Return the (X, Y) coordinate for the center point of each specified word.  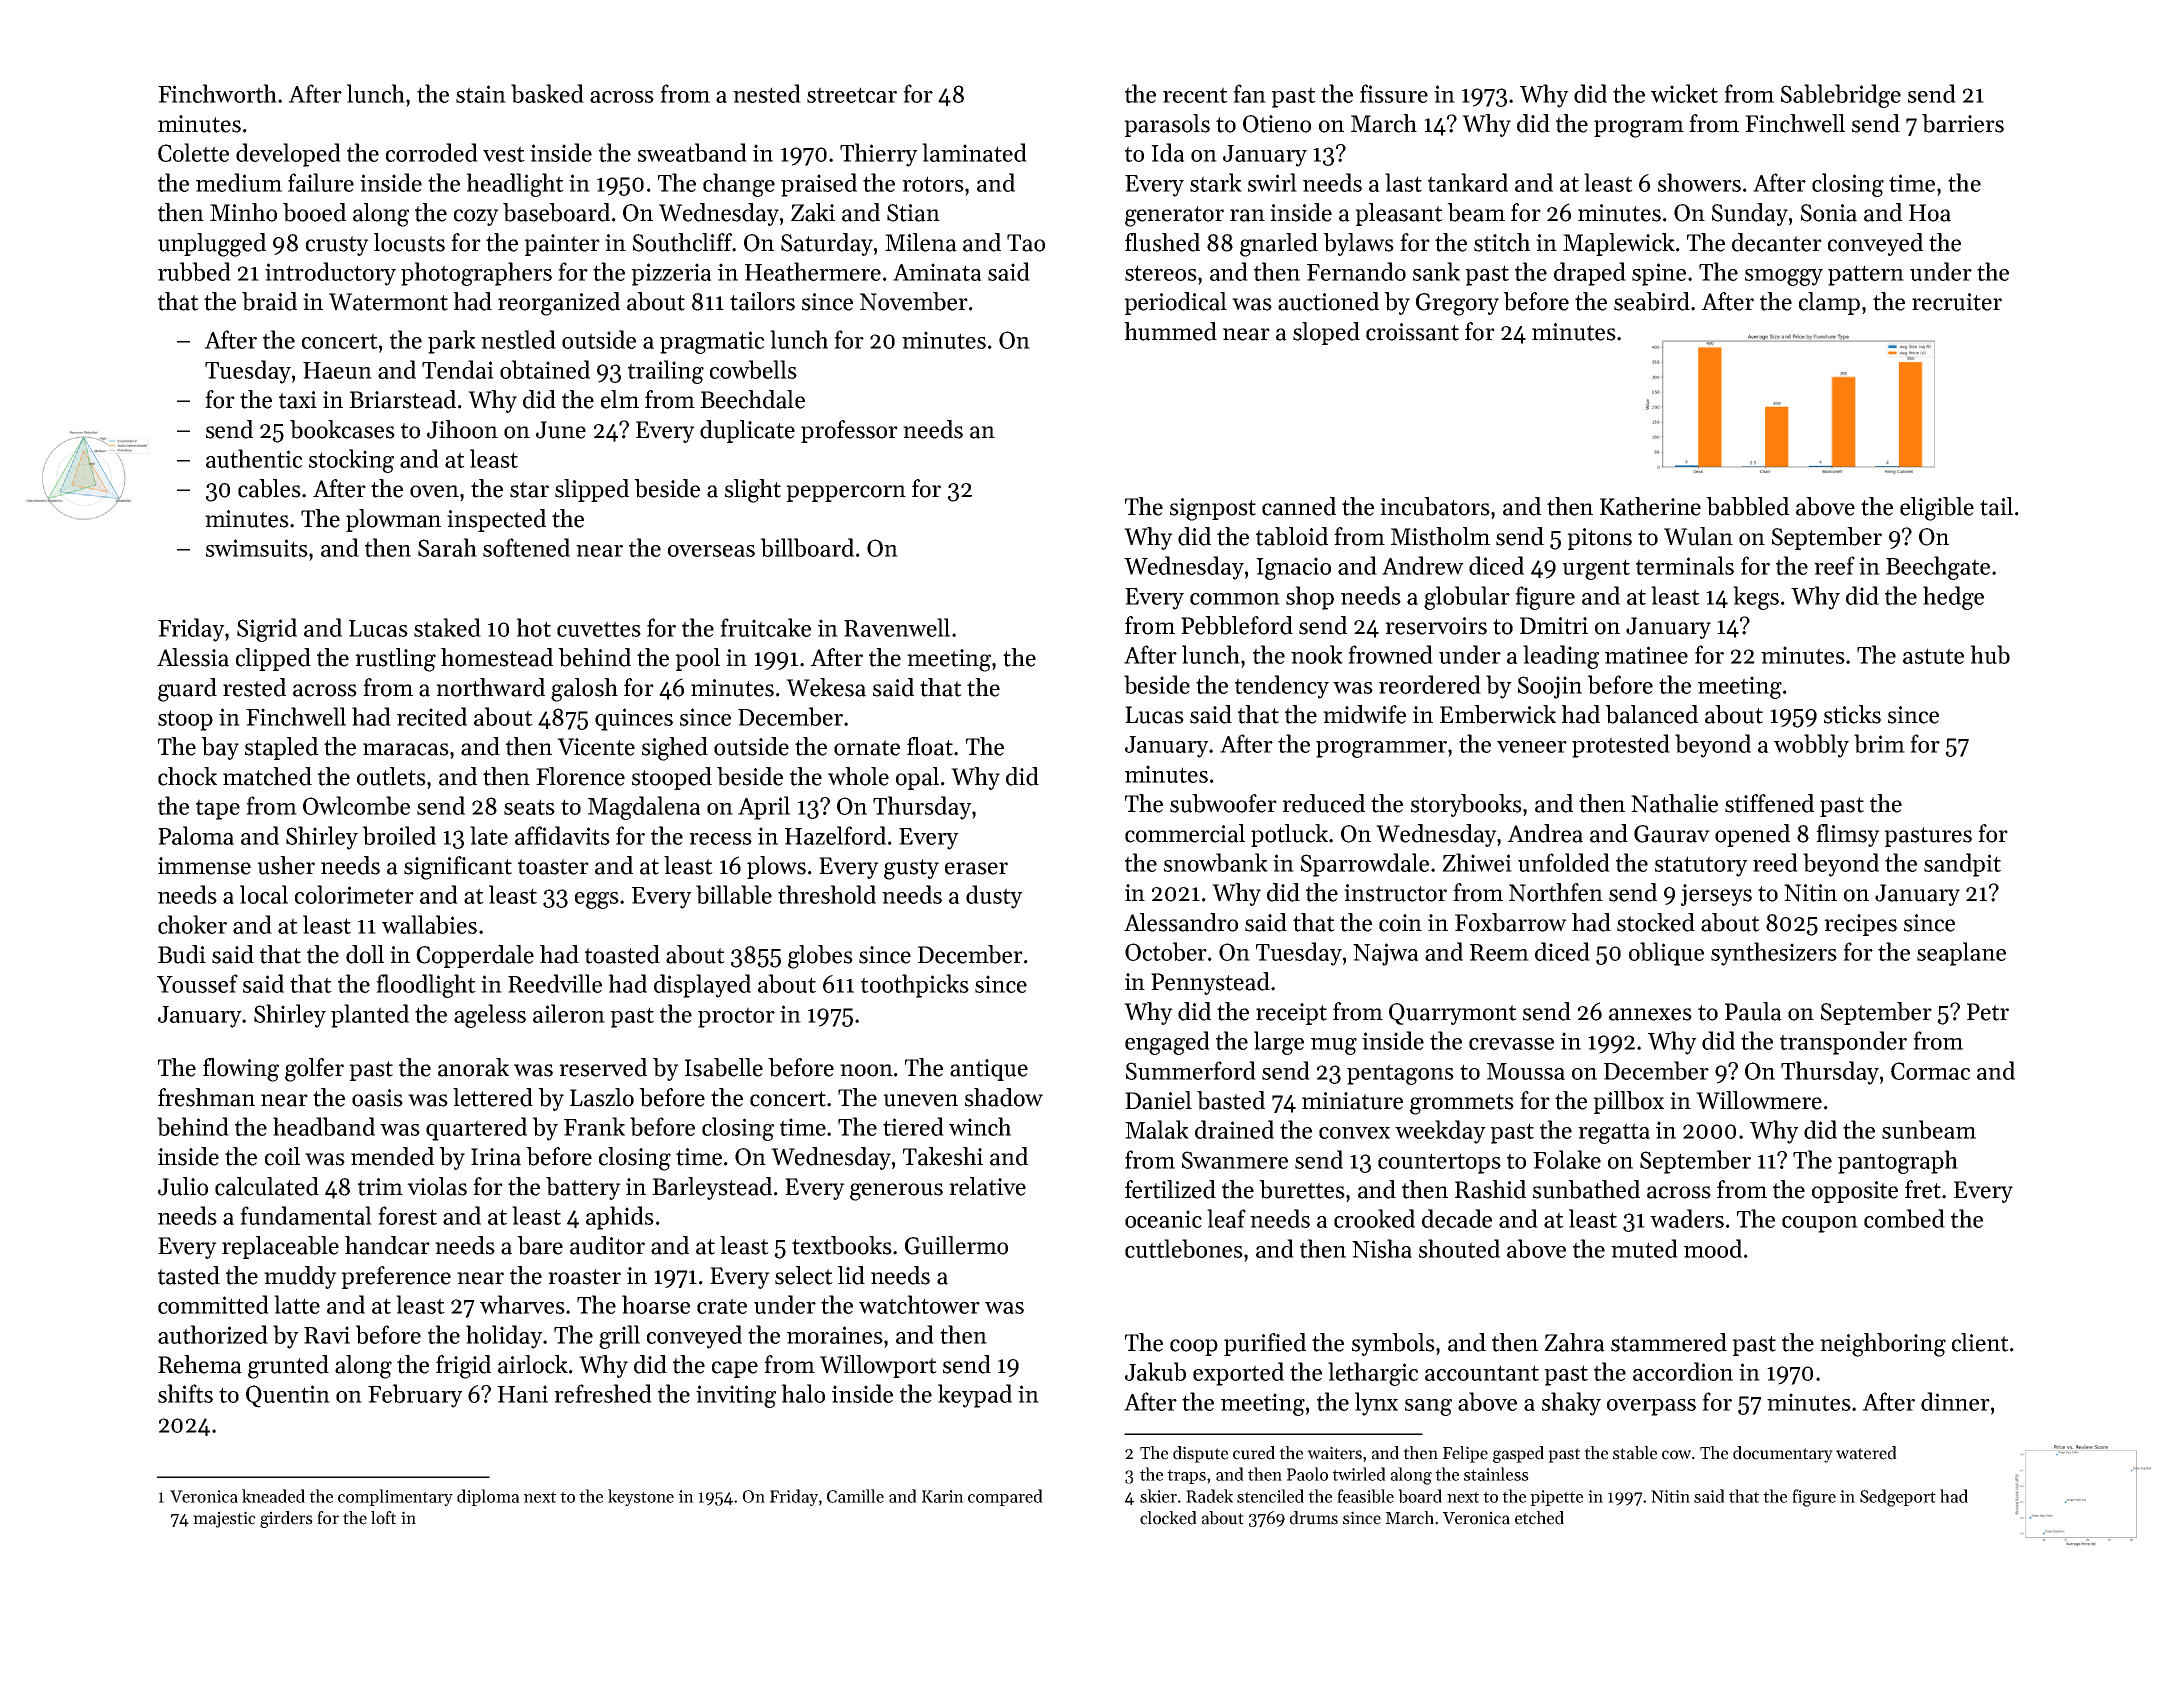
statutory (1701, 866)
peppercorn (846, 493)
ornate (867, 748)
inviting (736, 1396)
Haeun (337, 370)
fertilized (1170, 1189)
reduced (1323, 803)
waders (1687, 1218)
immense (204, 866)
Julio (183, 1186)
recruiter (1957, 302)
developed (288, 155)
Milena (921, 242)
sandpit (1962, 865)
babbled (1747, 506)
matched (267, 776)
